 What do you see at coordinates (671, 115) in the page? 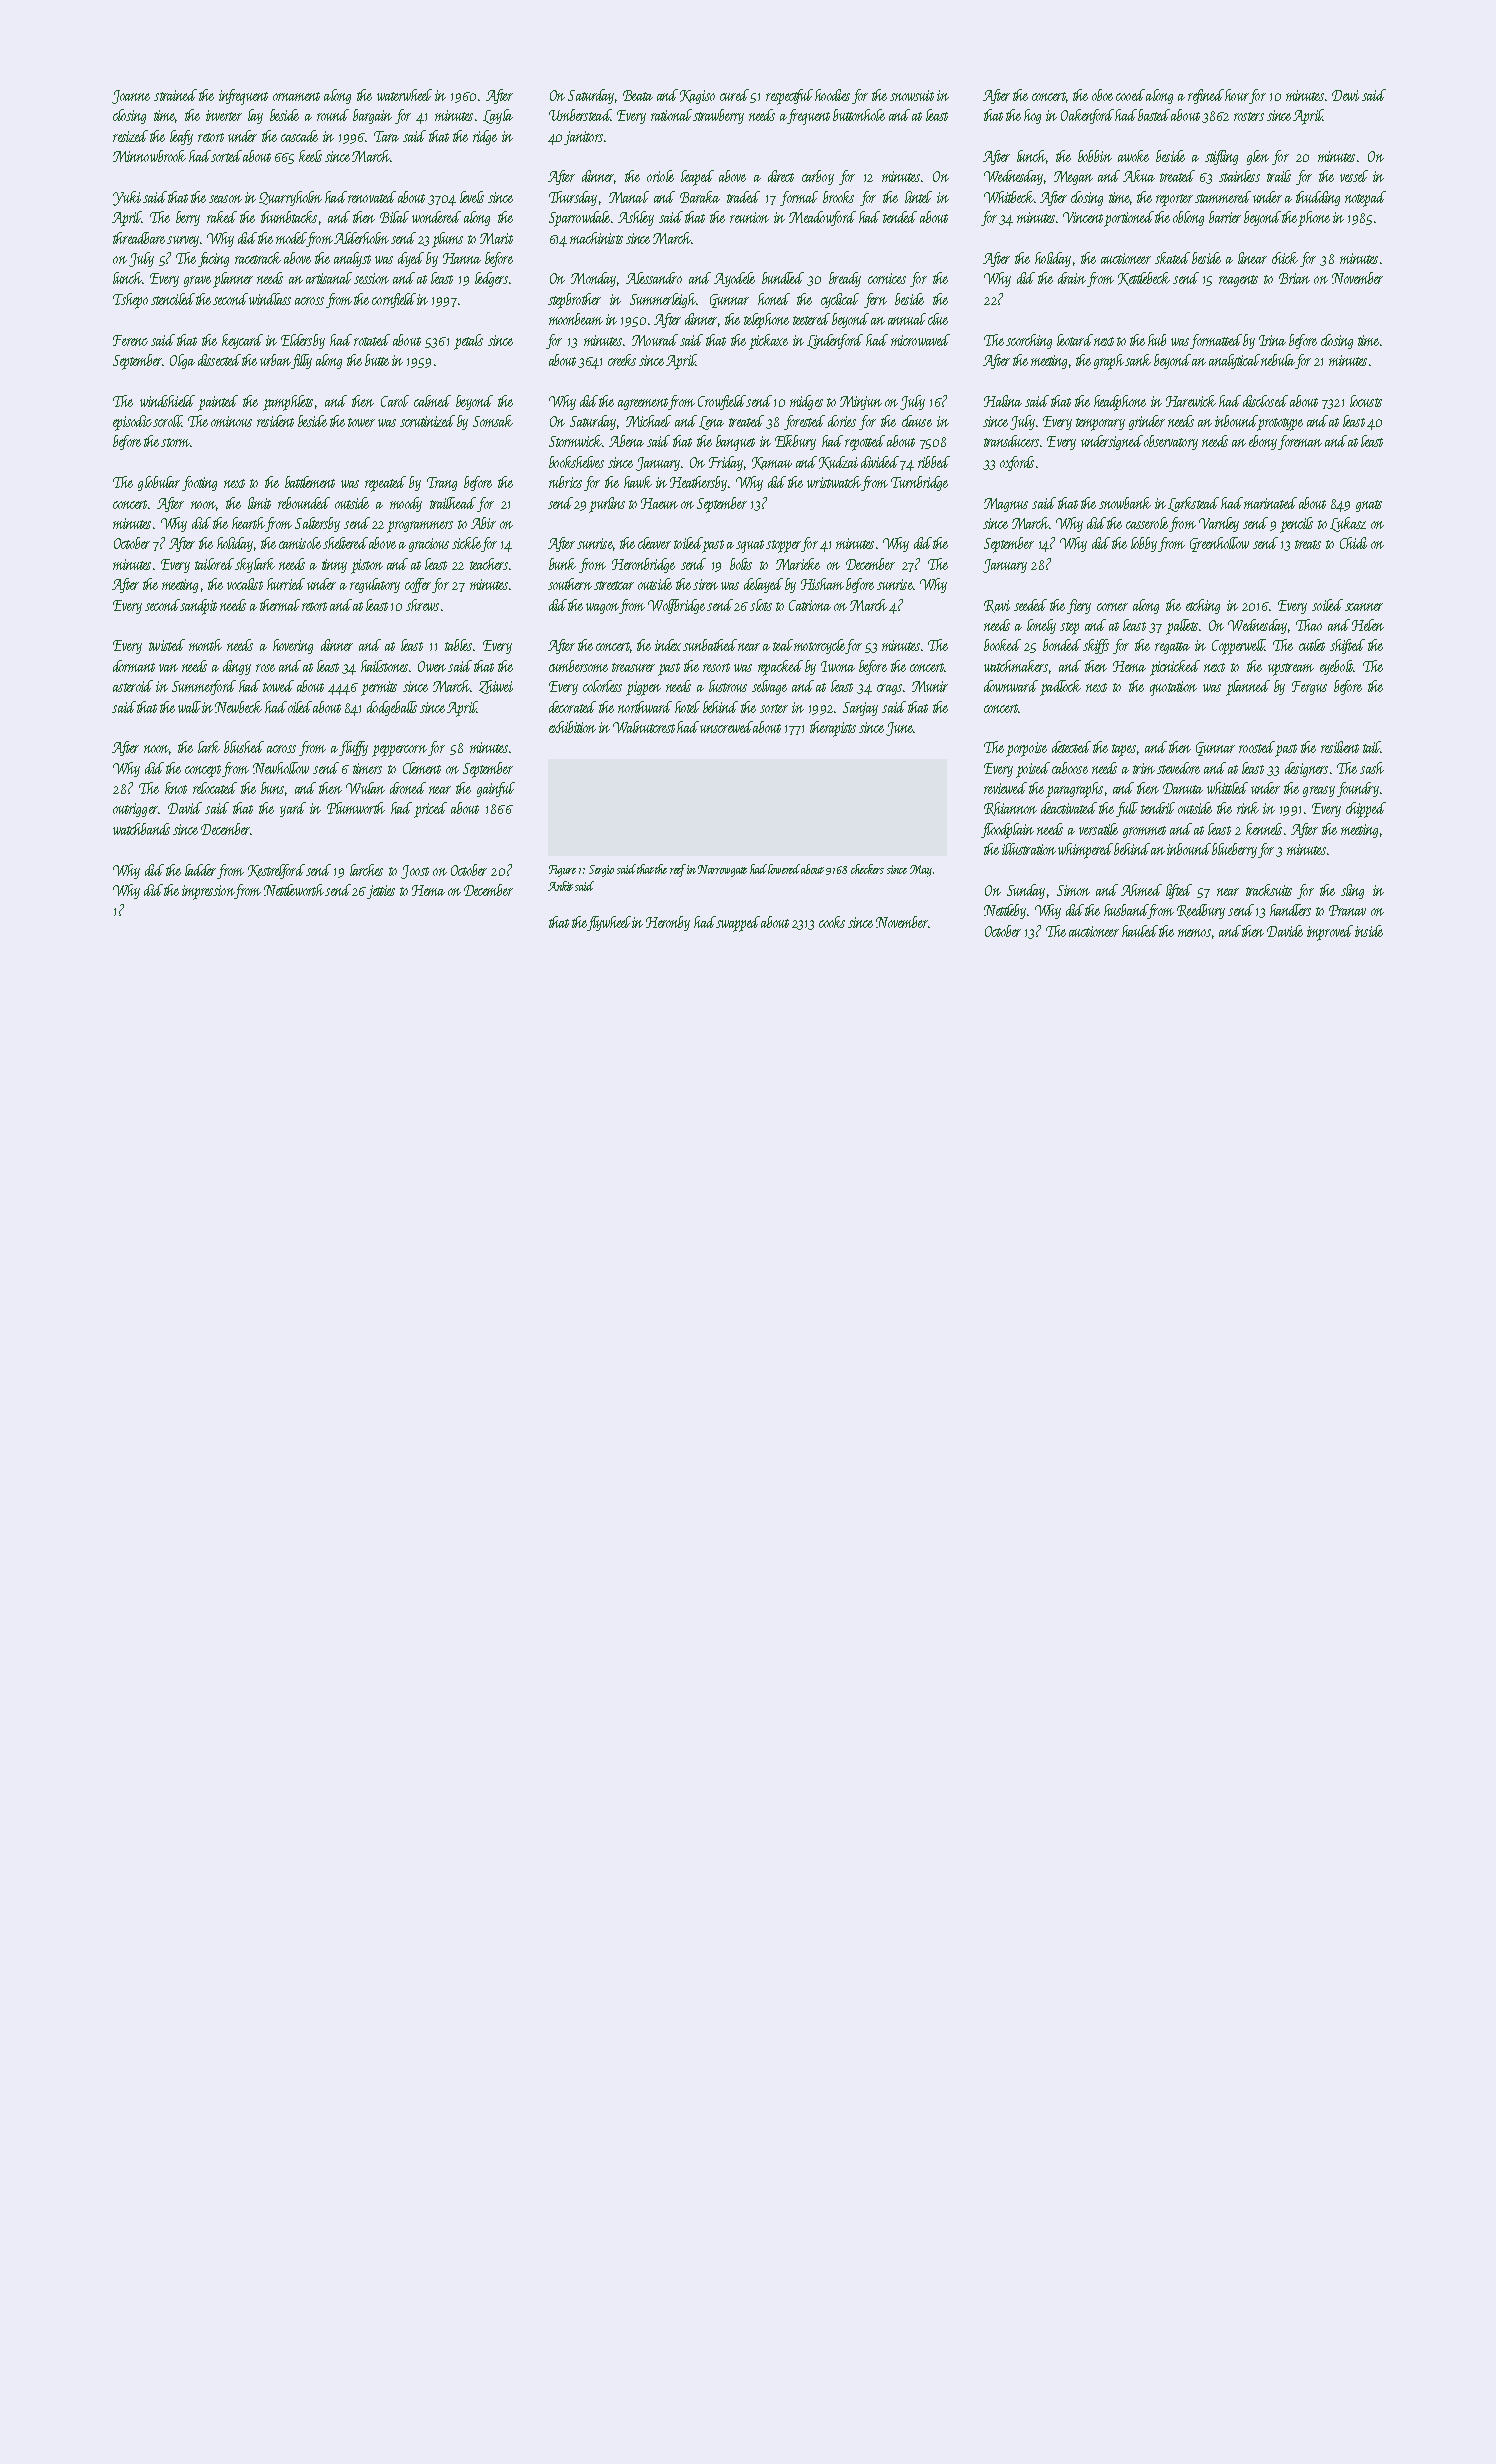
I see `rational` at bounding box center [671, 115].
